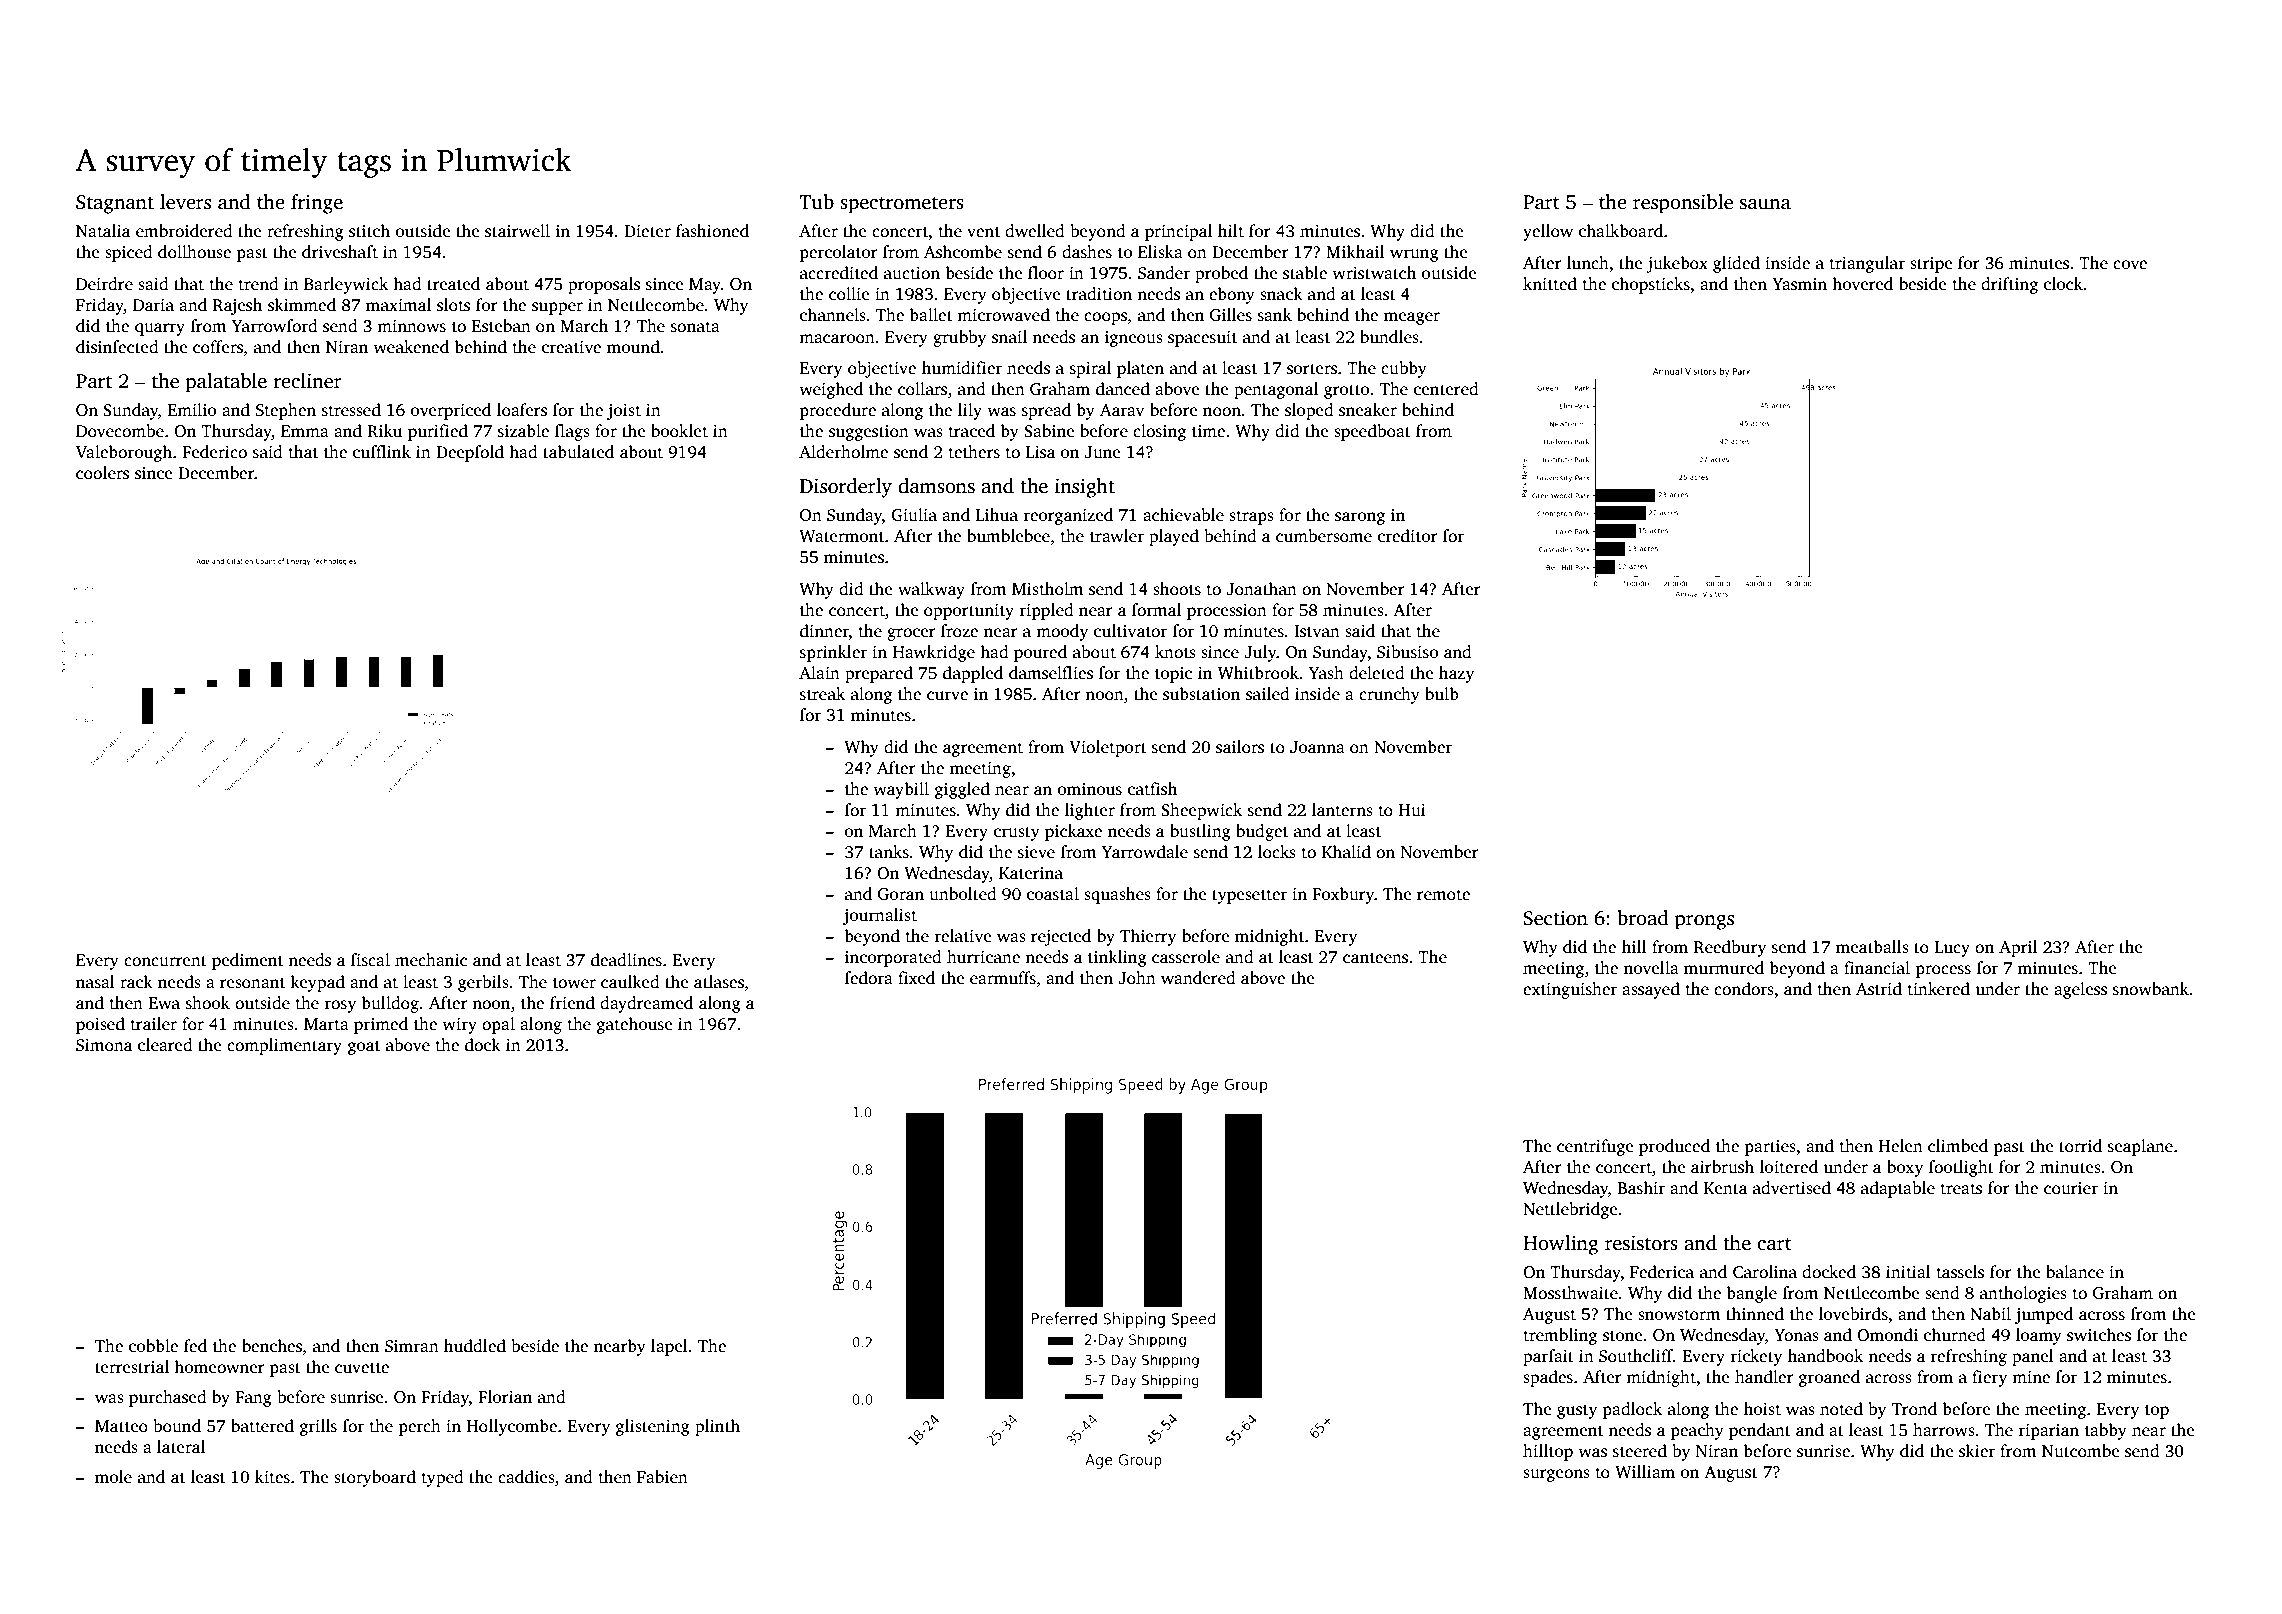 This document has height=1614, width=2282. What do you see at coordinates (411, 347) in the document?
I see `weakened` at bounding box center [411, 347].
